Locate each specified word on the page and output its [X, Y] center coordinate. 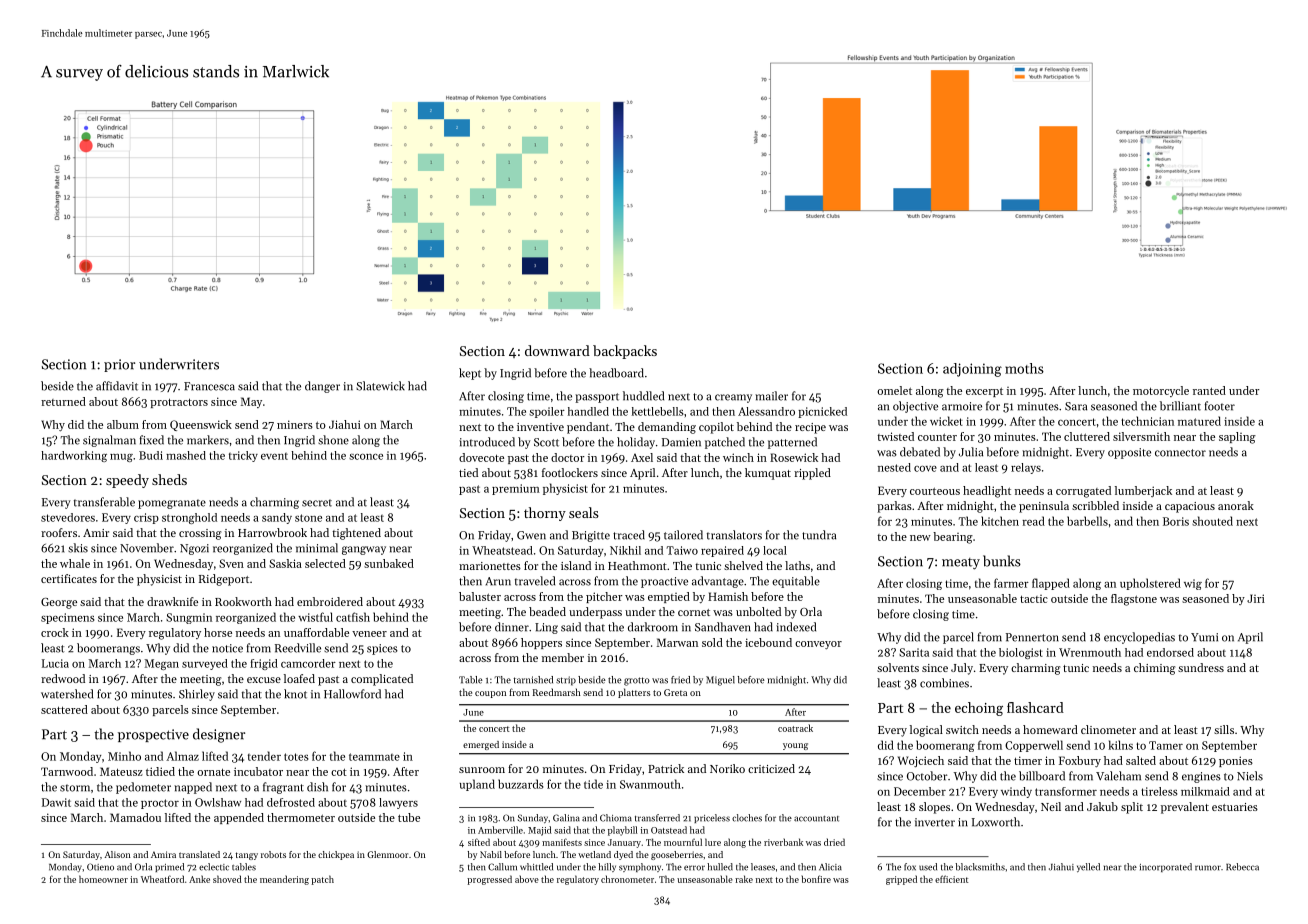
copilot [716, 428]
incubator [258, 771]
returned [63, 401]
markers [208, 440]
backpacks [625, 352]
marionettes [490, 566]
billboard [1042, 776]
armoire [962, 406]
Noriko [727, 768]
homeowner [103, 879]
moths [1024, 368]
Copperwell [1034, 746]
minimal [317, 548]
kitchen [1000, 521]
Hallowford [352, 694]
